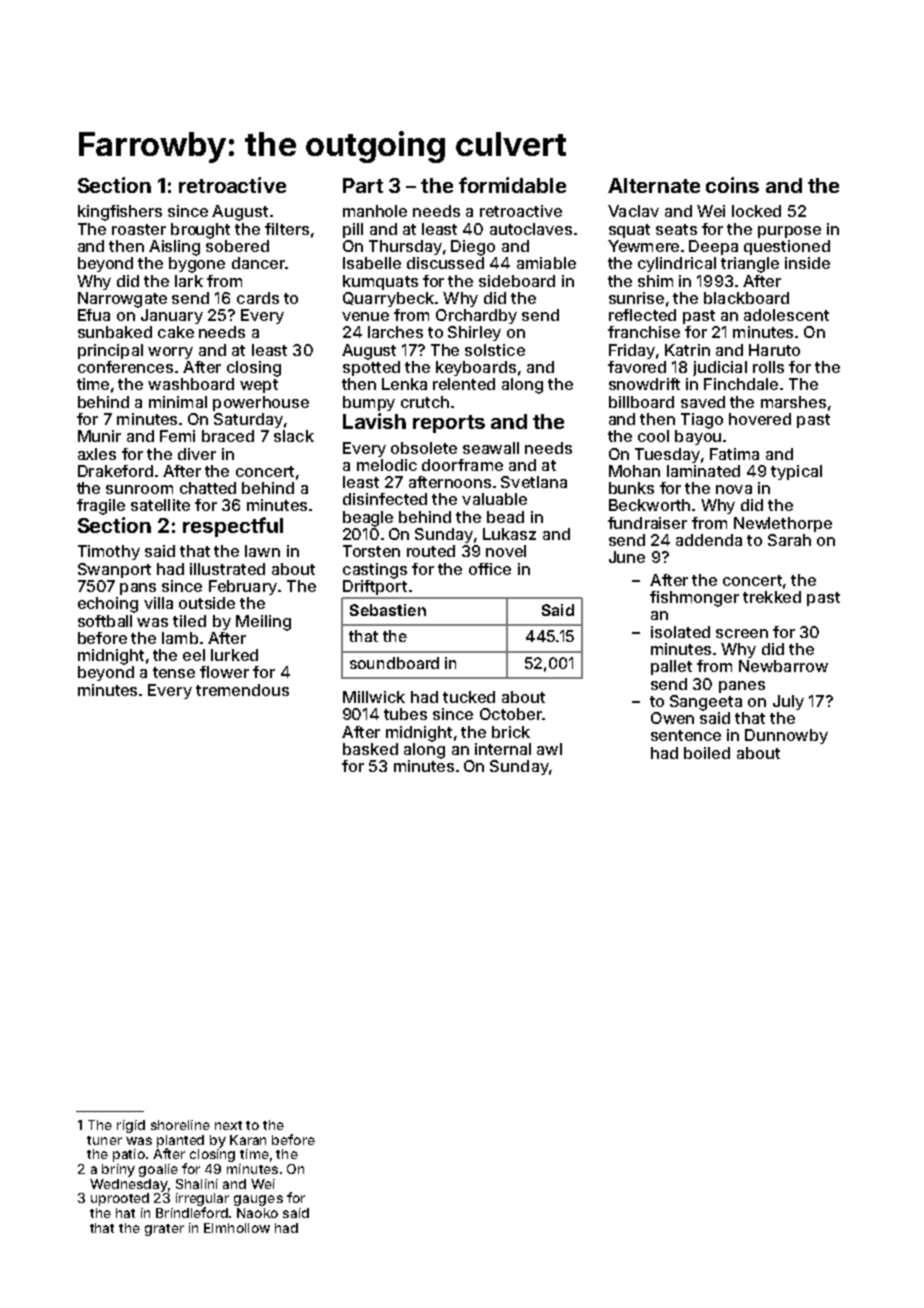 The height and width of the document is (1308, 924). I want to click on office, so click(490, 569).
